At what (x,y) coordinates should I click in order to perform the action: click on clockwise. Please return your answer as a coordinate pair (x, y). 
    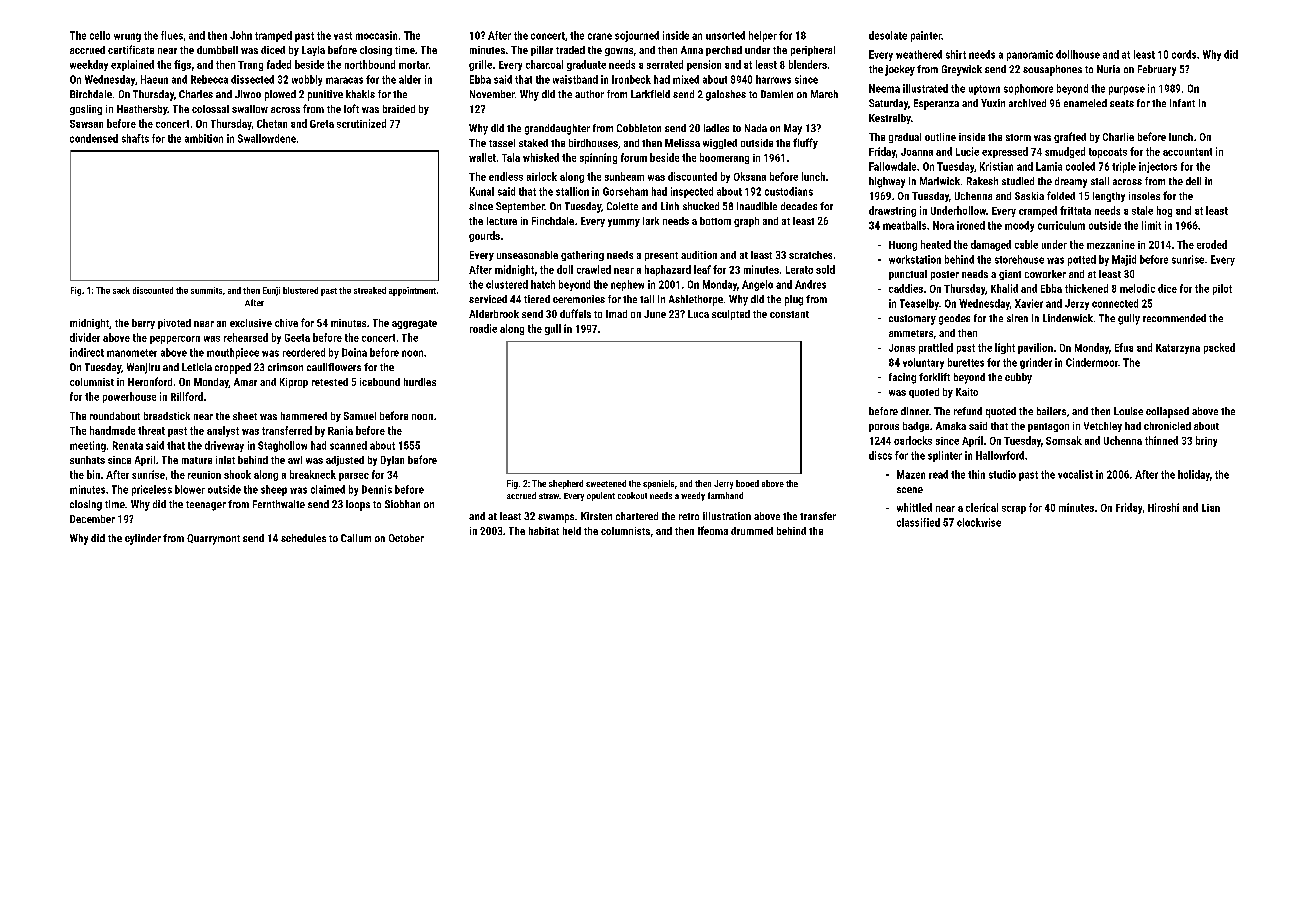
    Looking at the image, I should click on (979, 522).
